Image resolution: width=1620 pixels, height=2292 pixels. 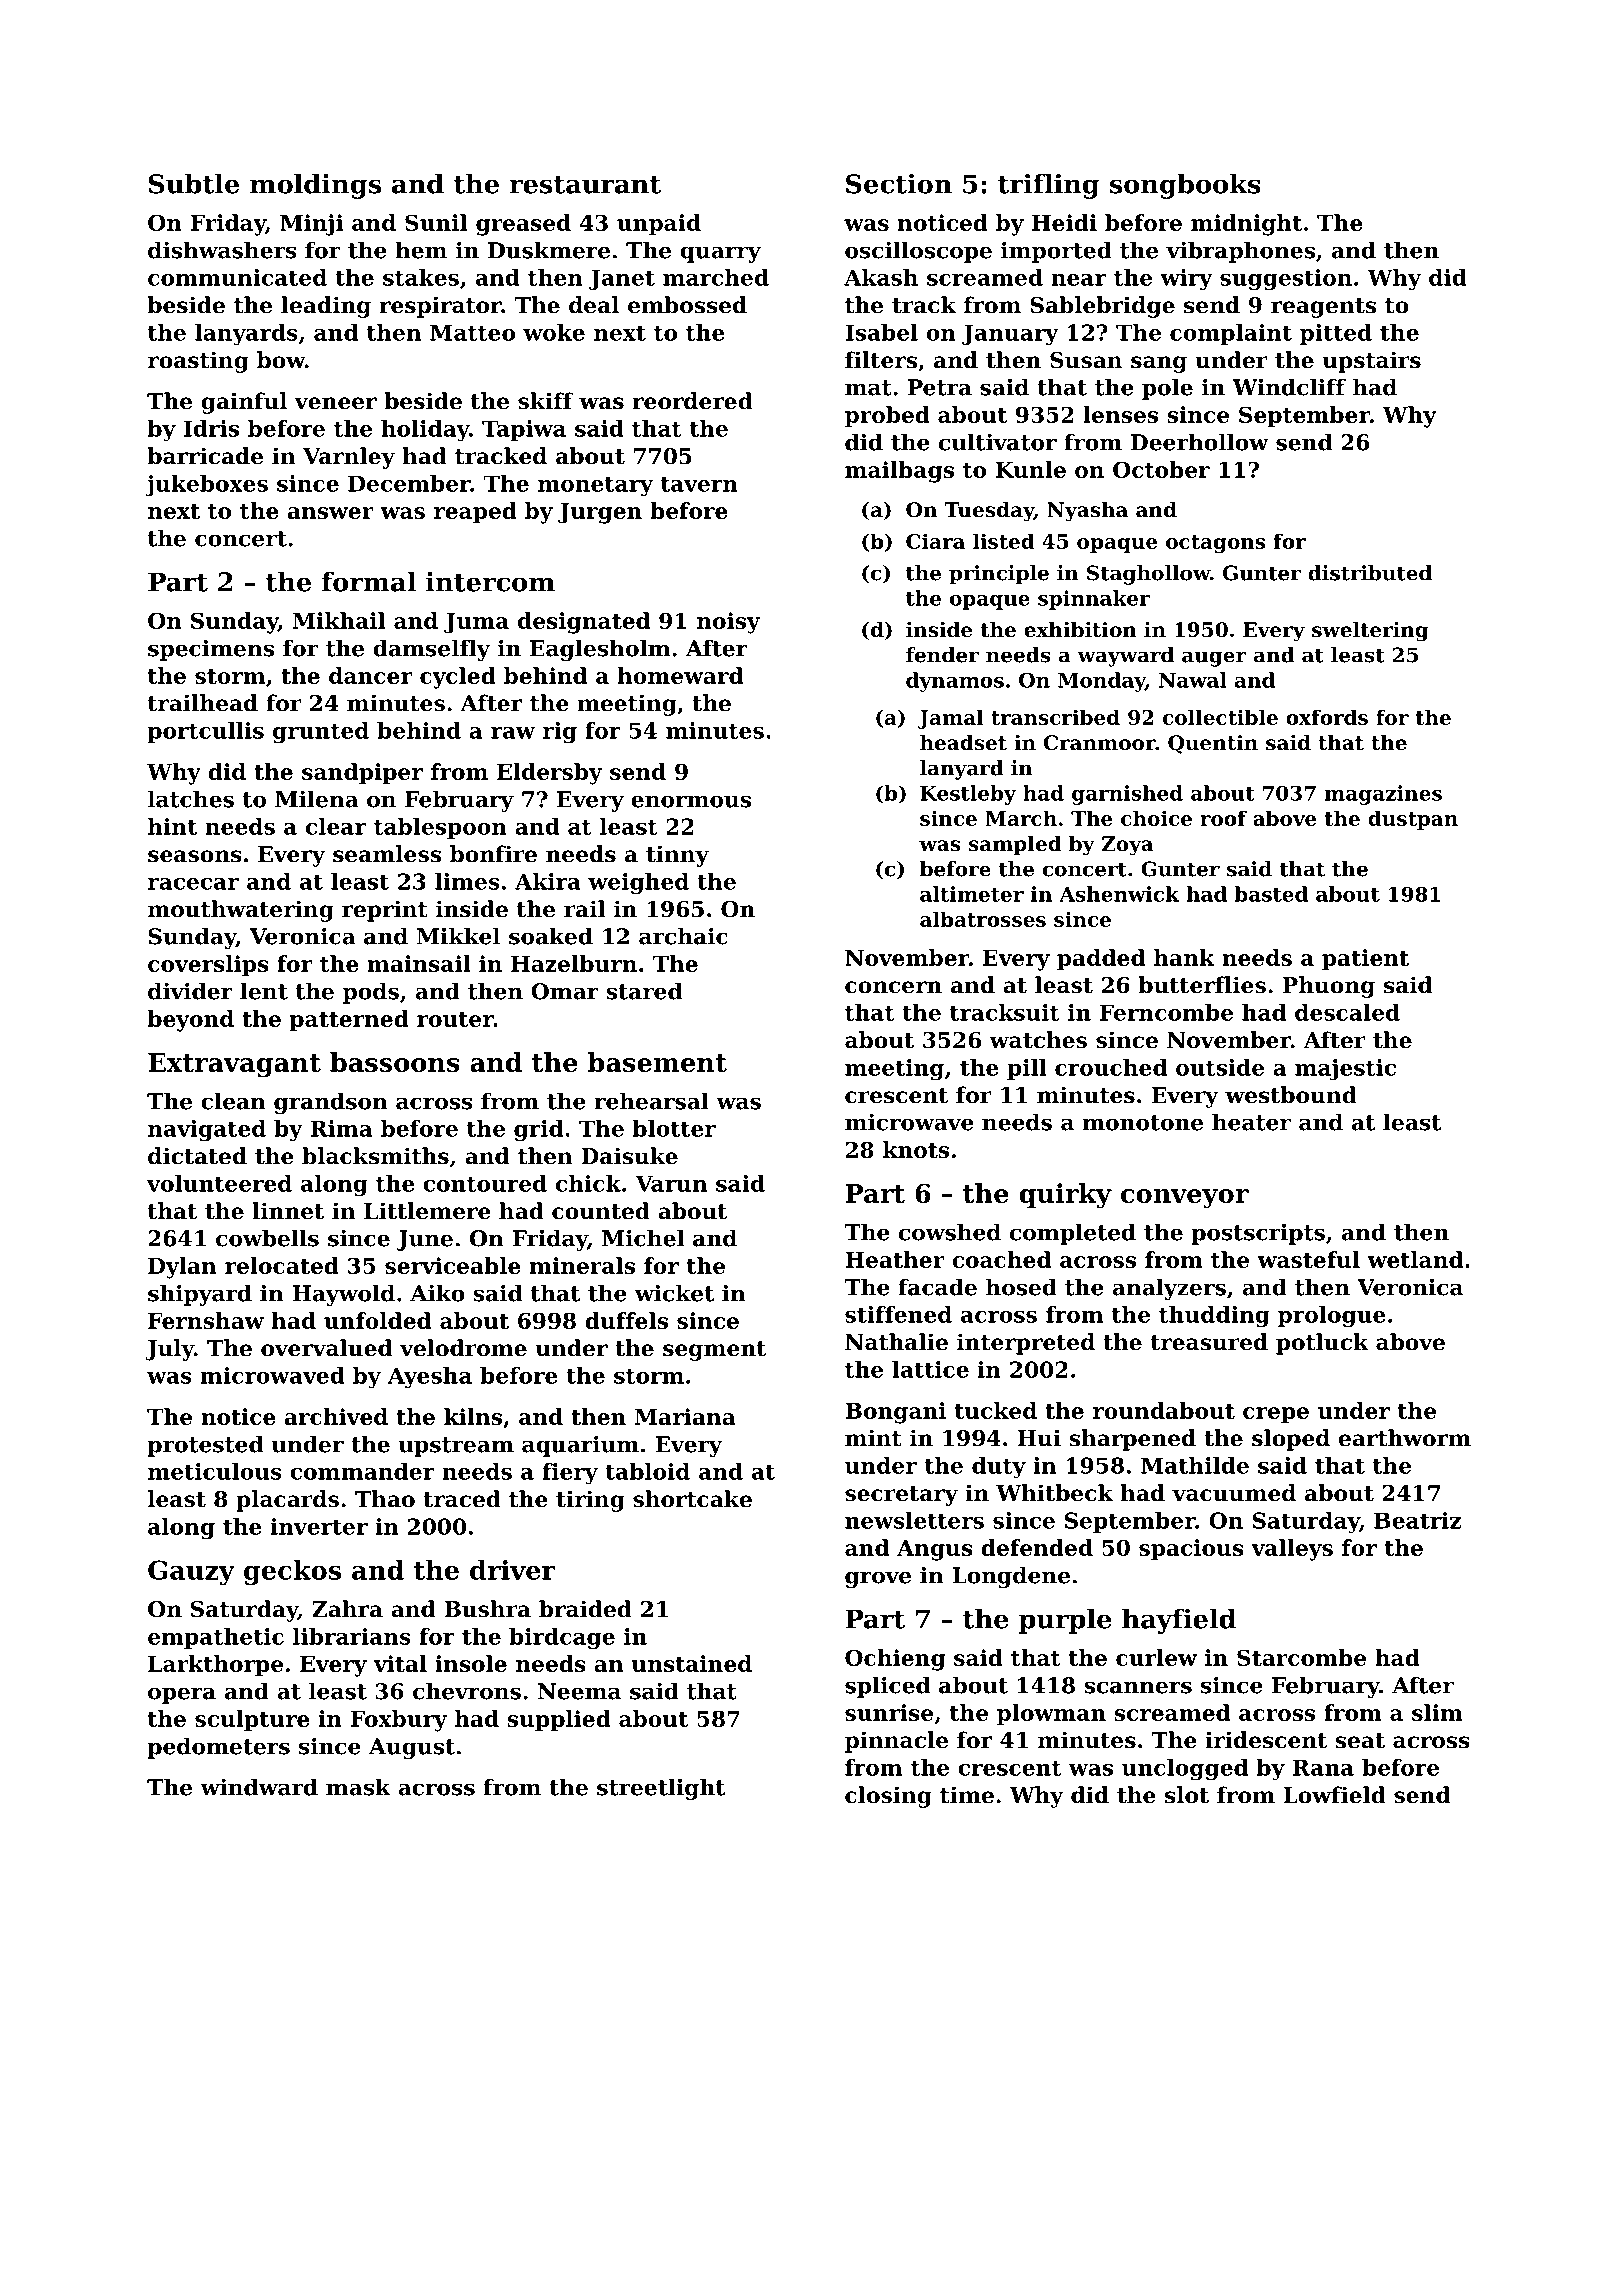 I want to click on distributed, so click(x=1370, y=573).
